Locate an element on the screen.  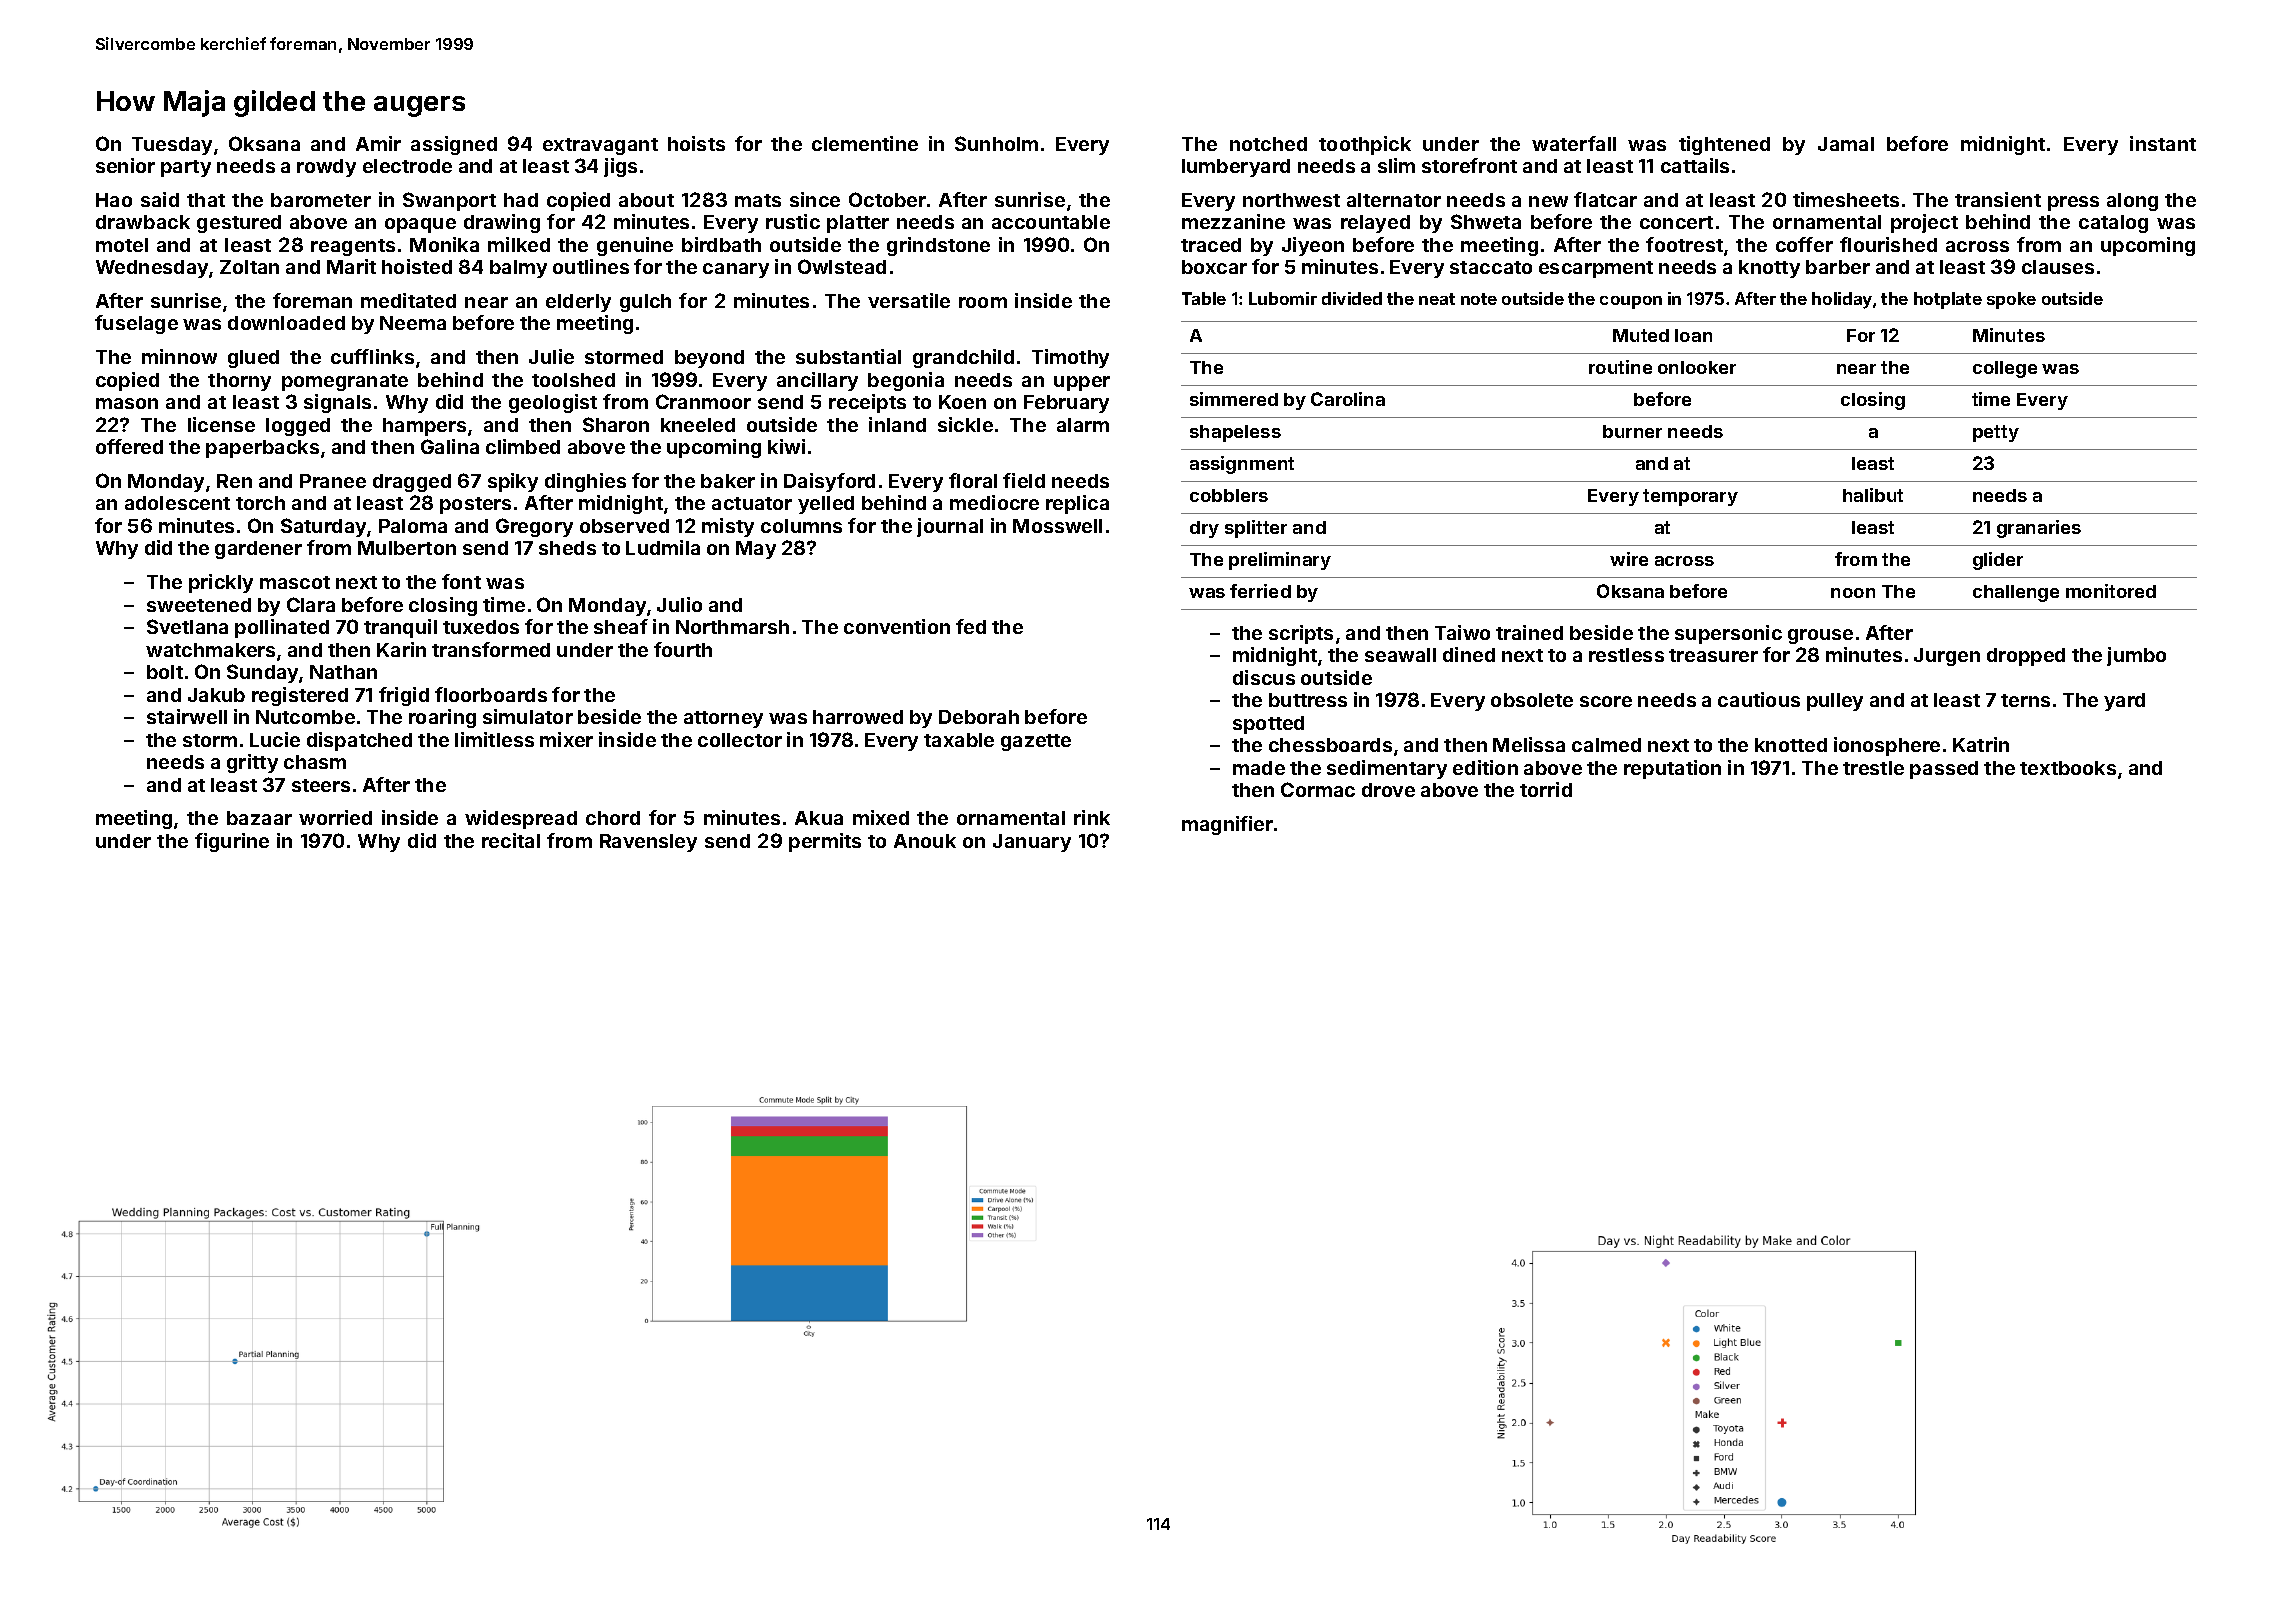
Sunholm is located at coordinates (996, 143).
